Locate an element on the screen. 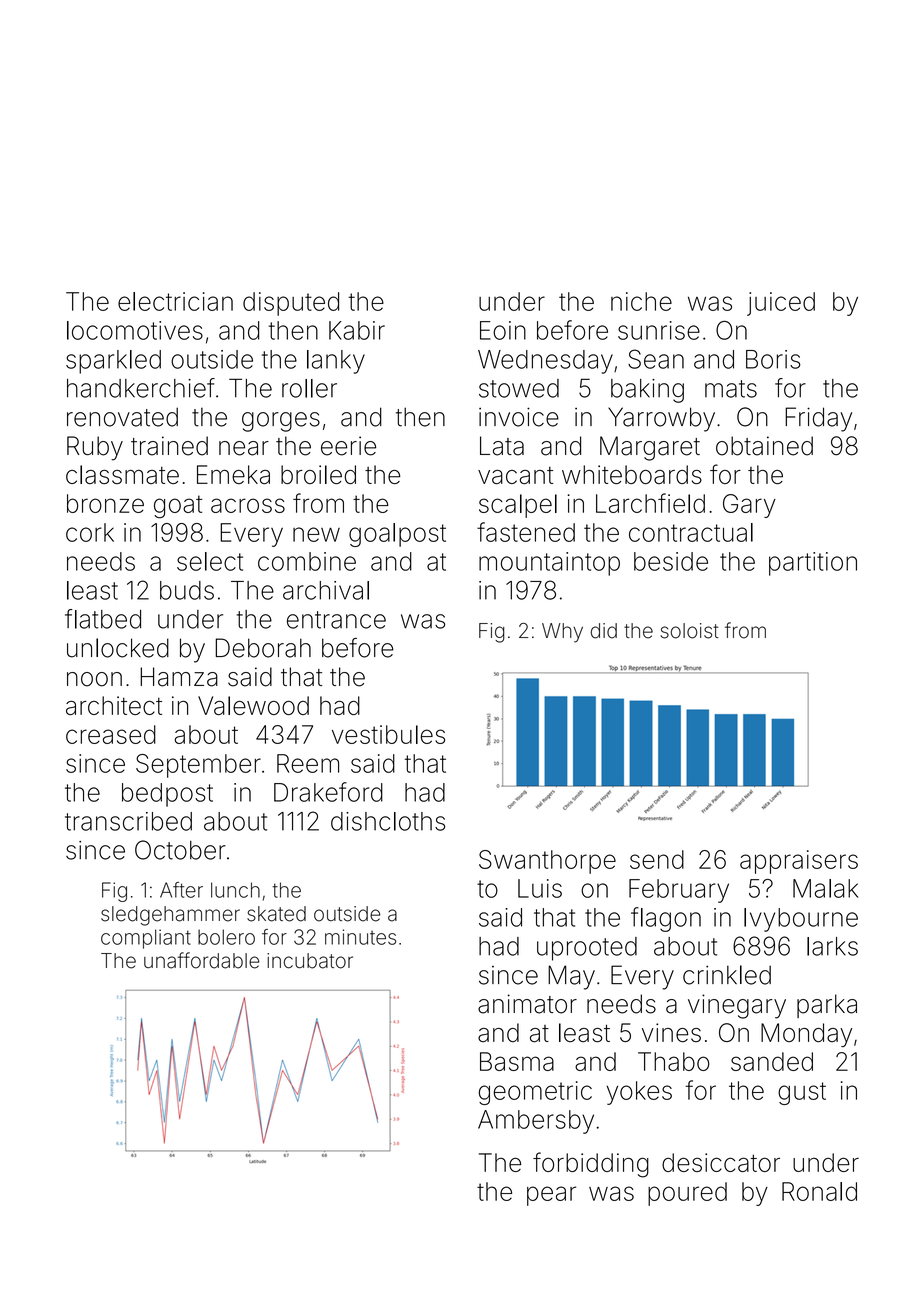 Image resolution: width=924 pixels, height=1311 pixels. electrician is located at coordinates (175, 301).
